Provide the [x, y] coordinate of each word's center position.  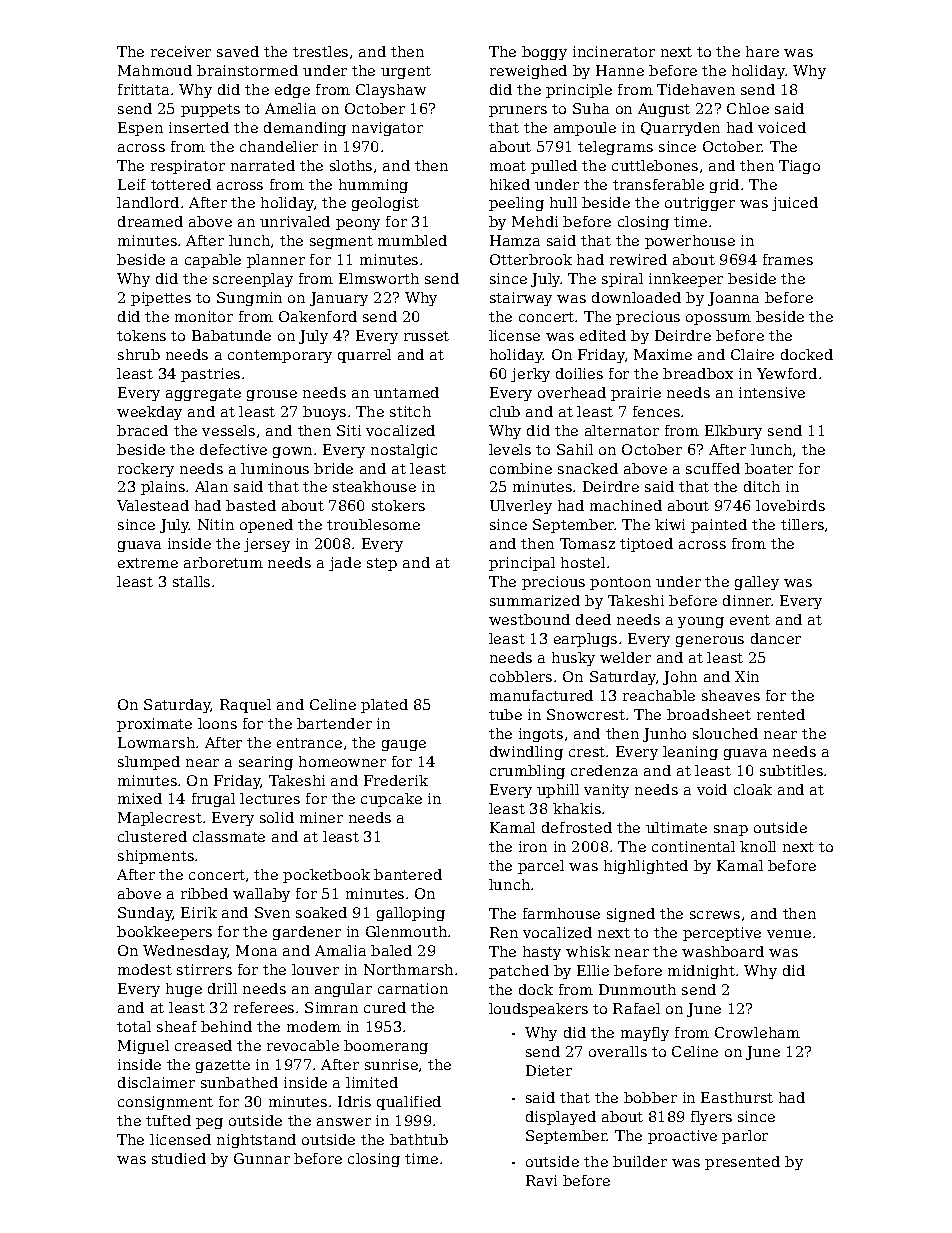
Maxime [663, 354]
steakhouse [374, 486]
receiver [181, 51]
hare [762, 51]
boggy [544, 53]
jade [345, 564]
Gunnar [262, 1158]
